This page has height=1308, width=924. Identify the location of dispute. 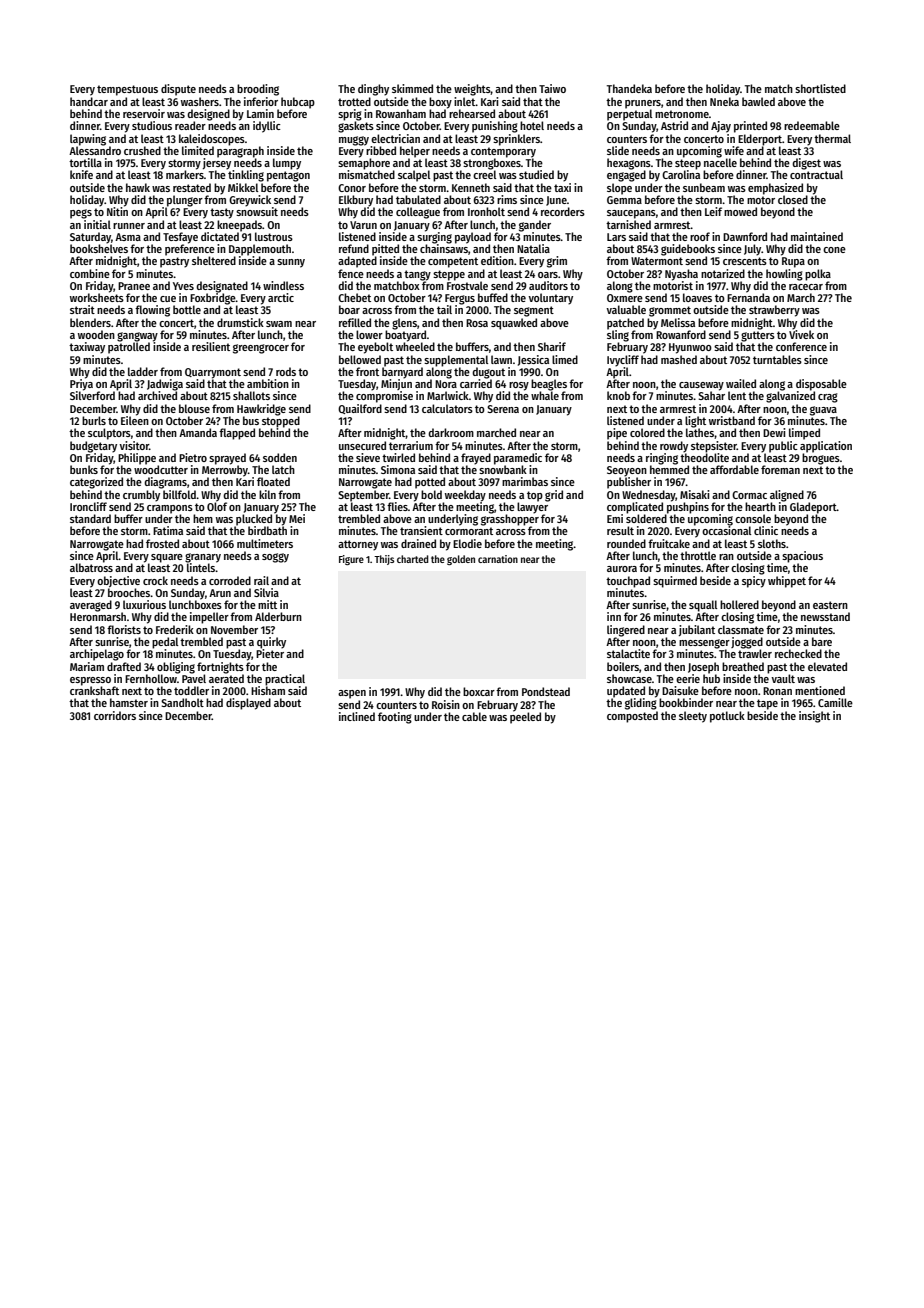
(178, 90).
